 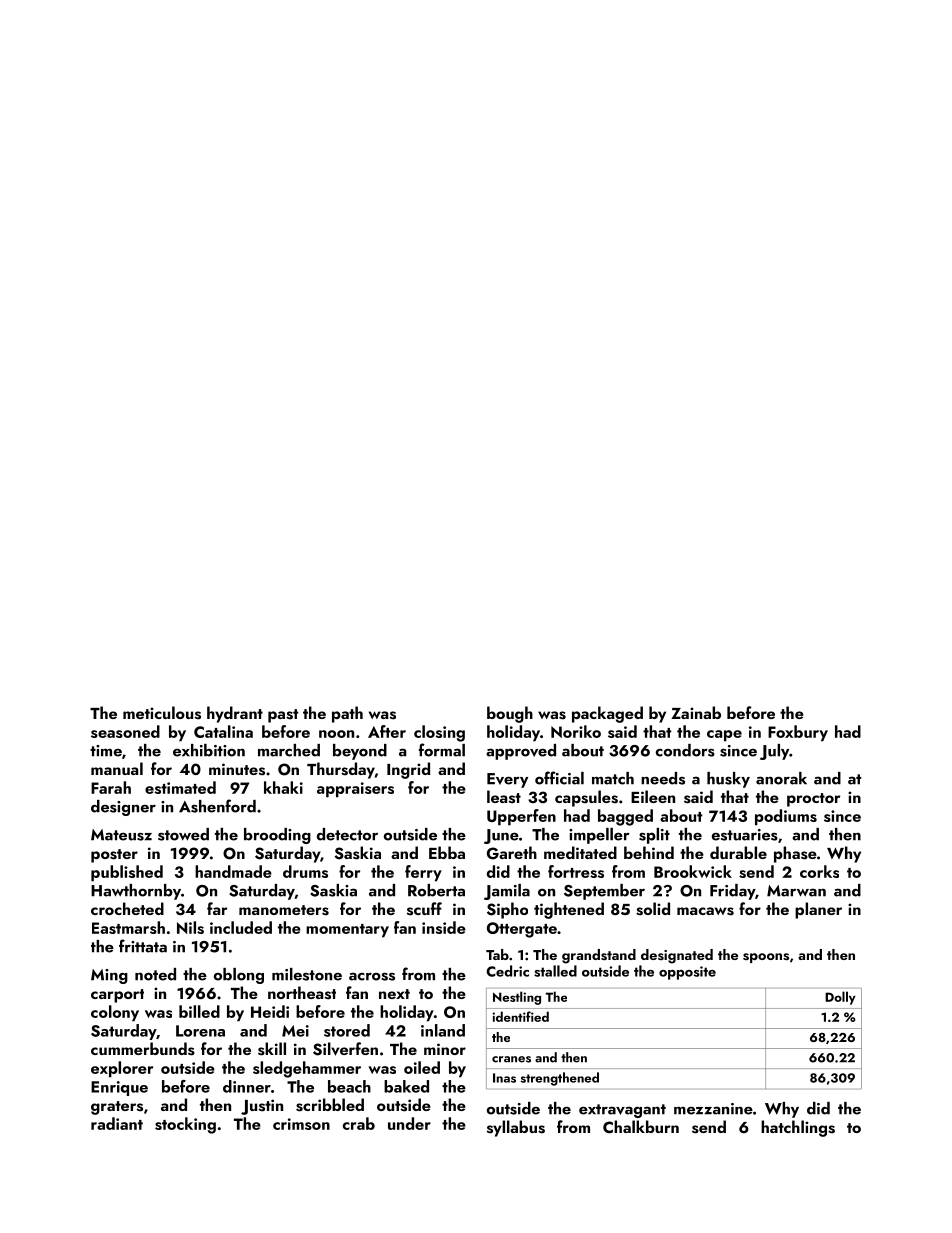 I want to click on detector, so click(x=347, y=834).
